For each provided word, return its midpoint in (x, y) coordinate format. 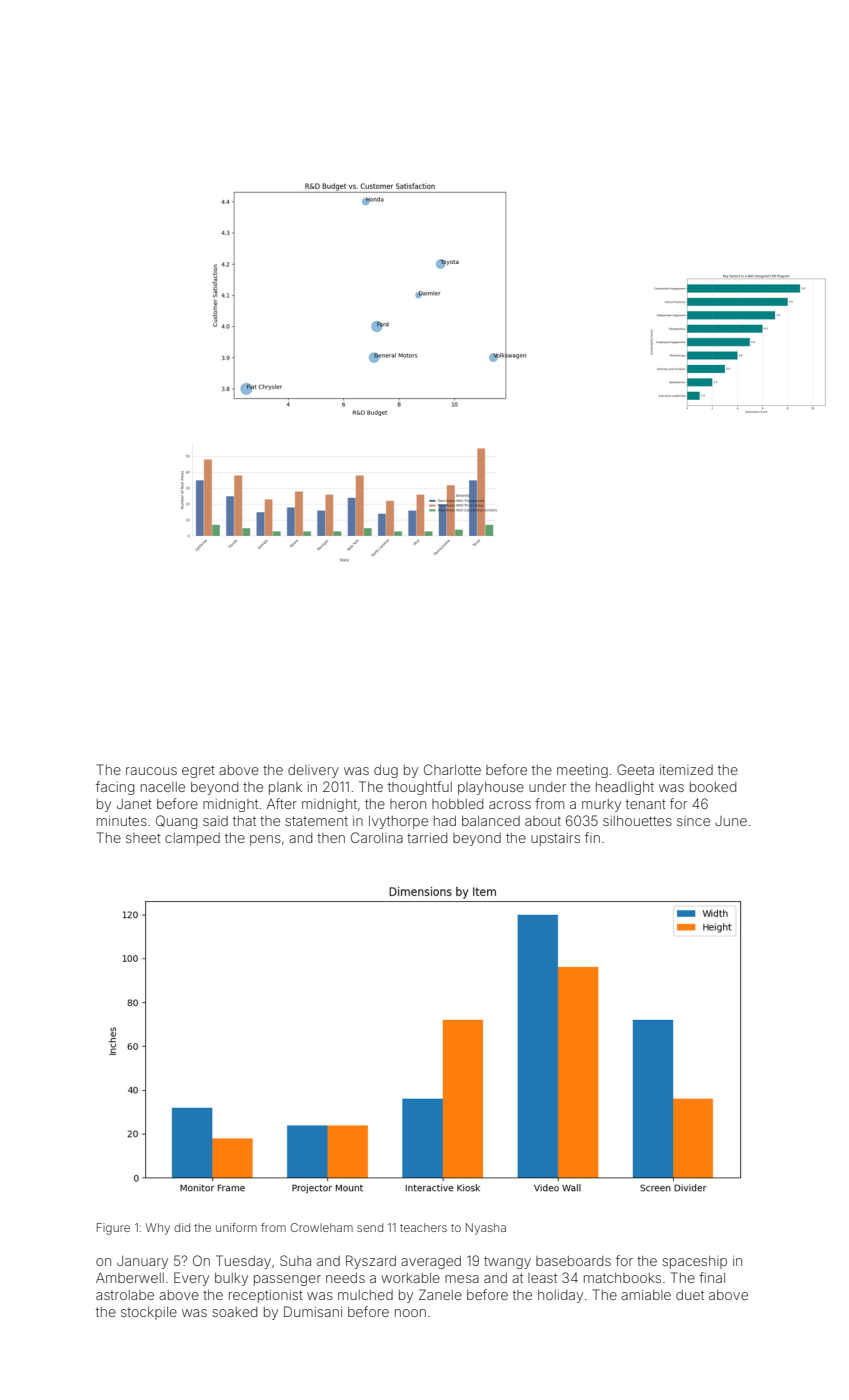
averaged (431, 1262)
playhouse (491, 788)
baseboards (573, 1261)
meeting (582, 771)
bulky (231, 1279)
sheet (143, 838)
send (370, 1227)
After (282, 803)
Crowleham (321, 1227)
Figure (113, 1229)
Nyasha (486, 1229)
